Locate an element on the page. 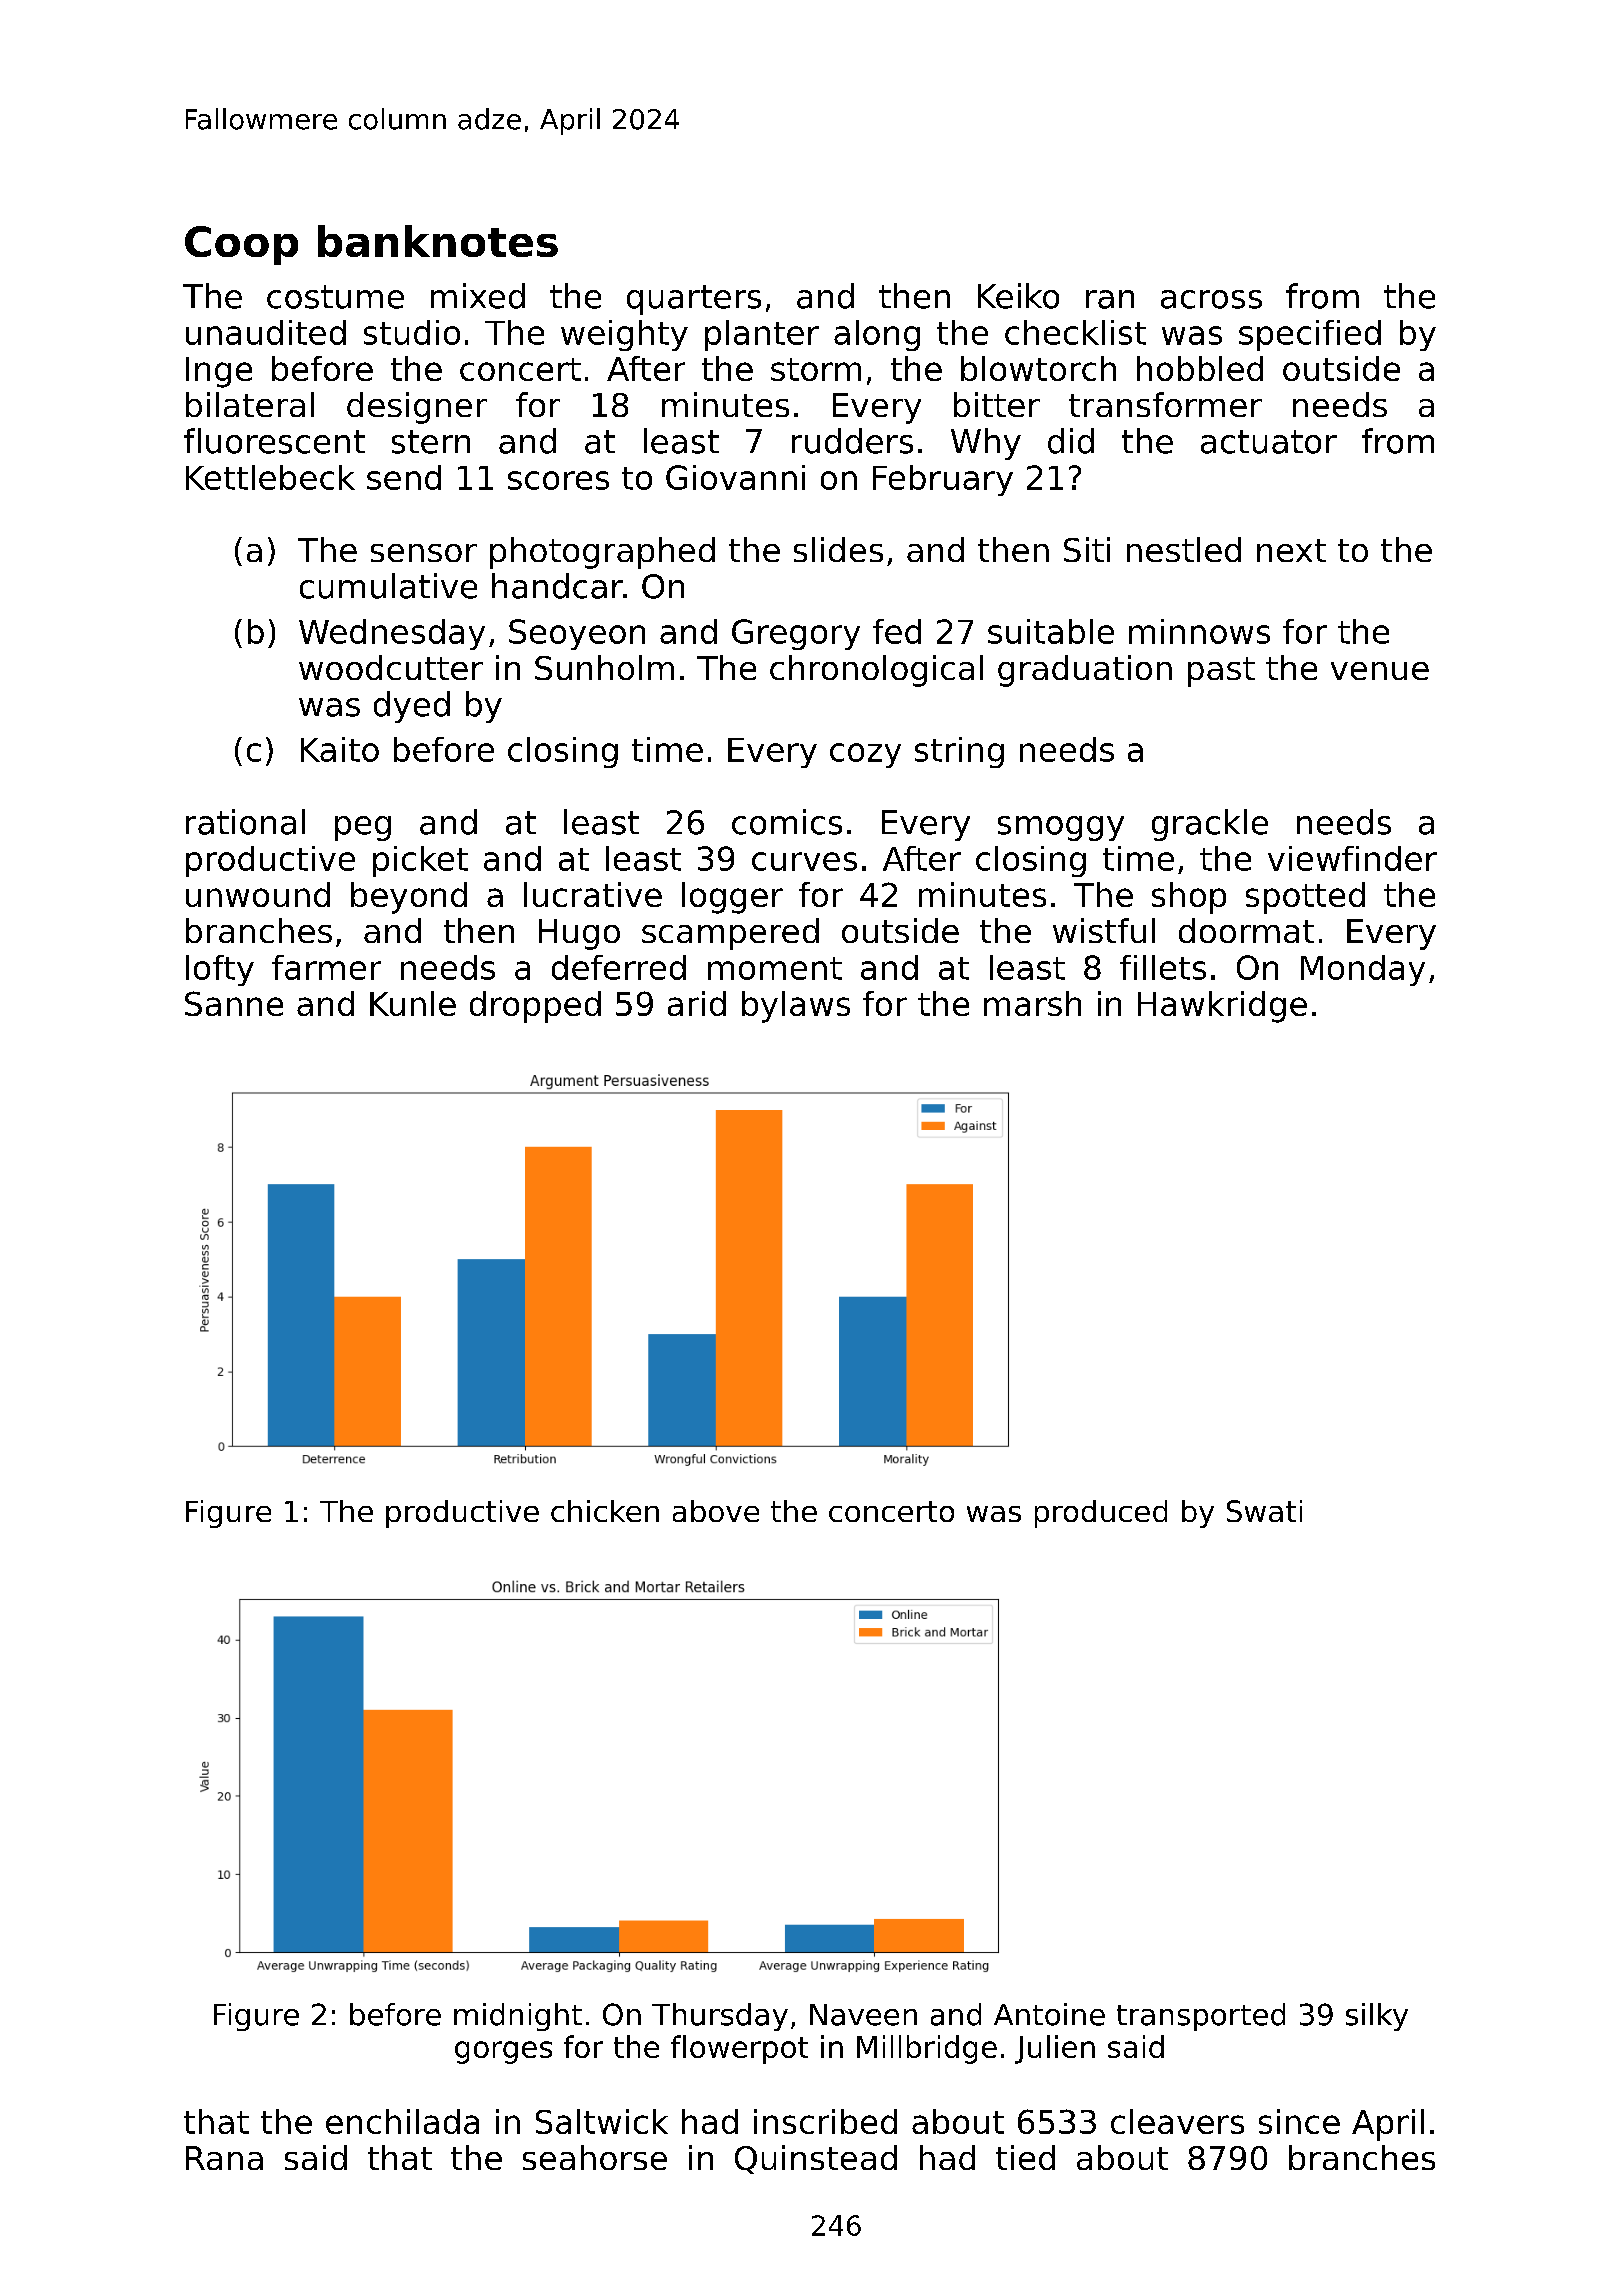 The width and height of the page is (1620, 2292). chicken is located at coordinates (605, 1511).
